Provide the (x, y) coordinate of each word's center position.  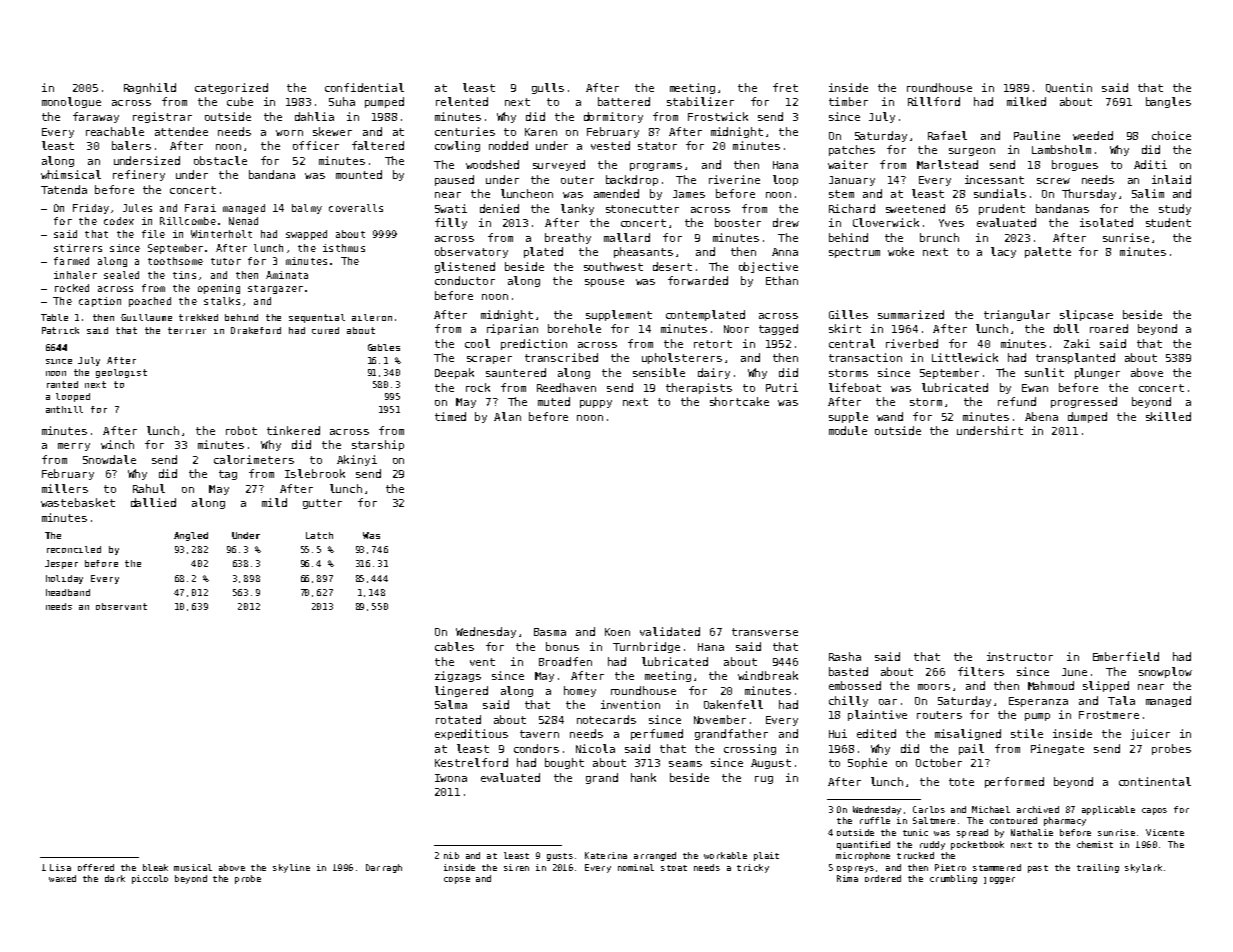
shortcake (739, 401)
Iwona (451, 778)
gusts (560, 857)
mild (274, 502)
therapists (699, 388)
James (689, 194)
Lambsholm (1061, 149)
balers (131, 145)
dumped (1087, 417)
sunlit (1044, 372)
